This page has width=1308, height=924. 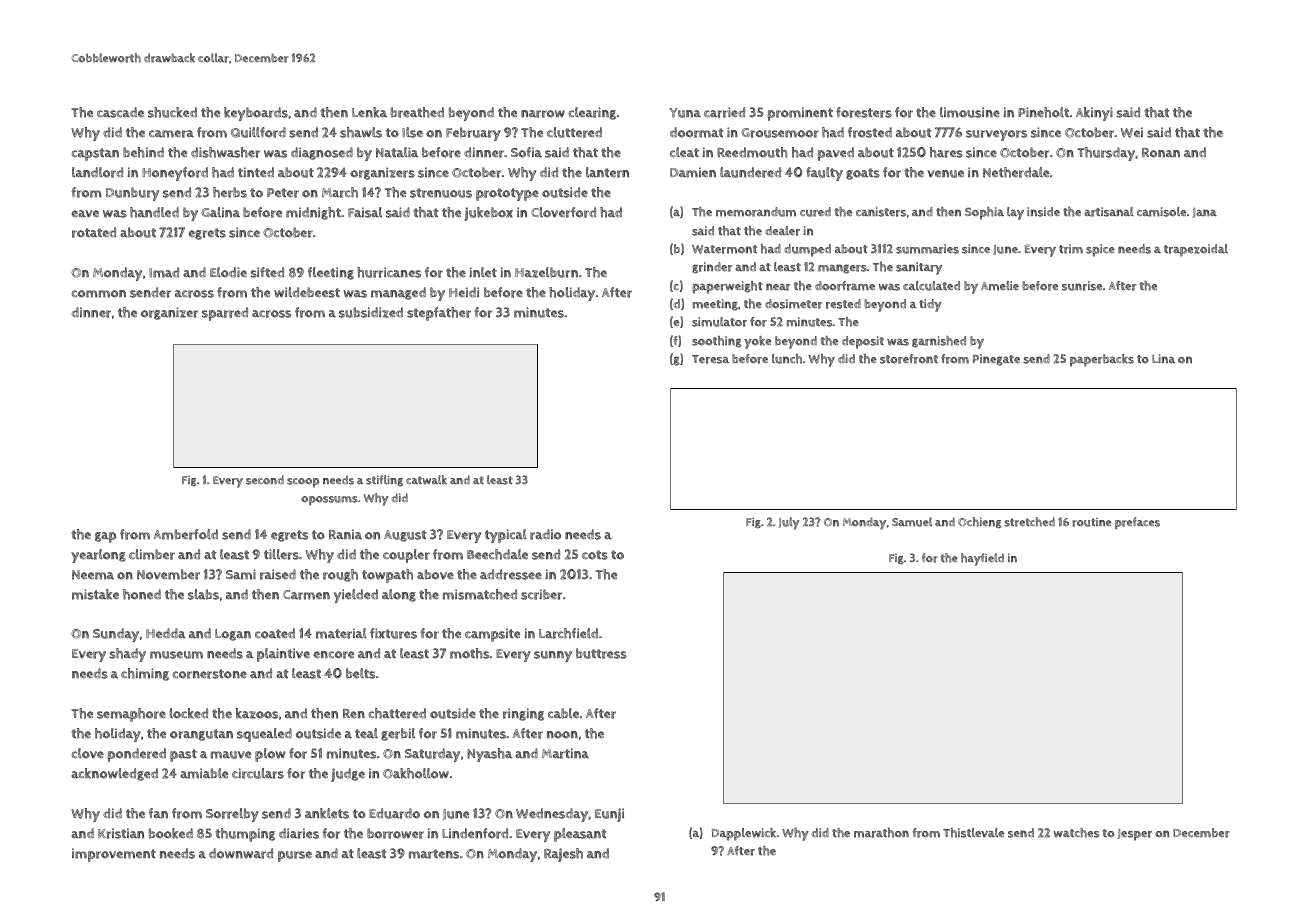 I want to click on shucked, so click(x=172, y=112).
